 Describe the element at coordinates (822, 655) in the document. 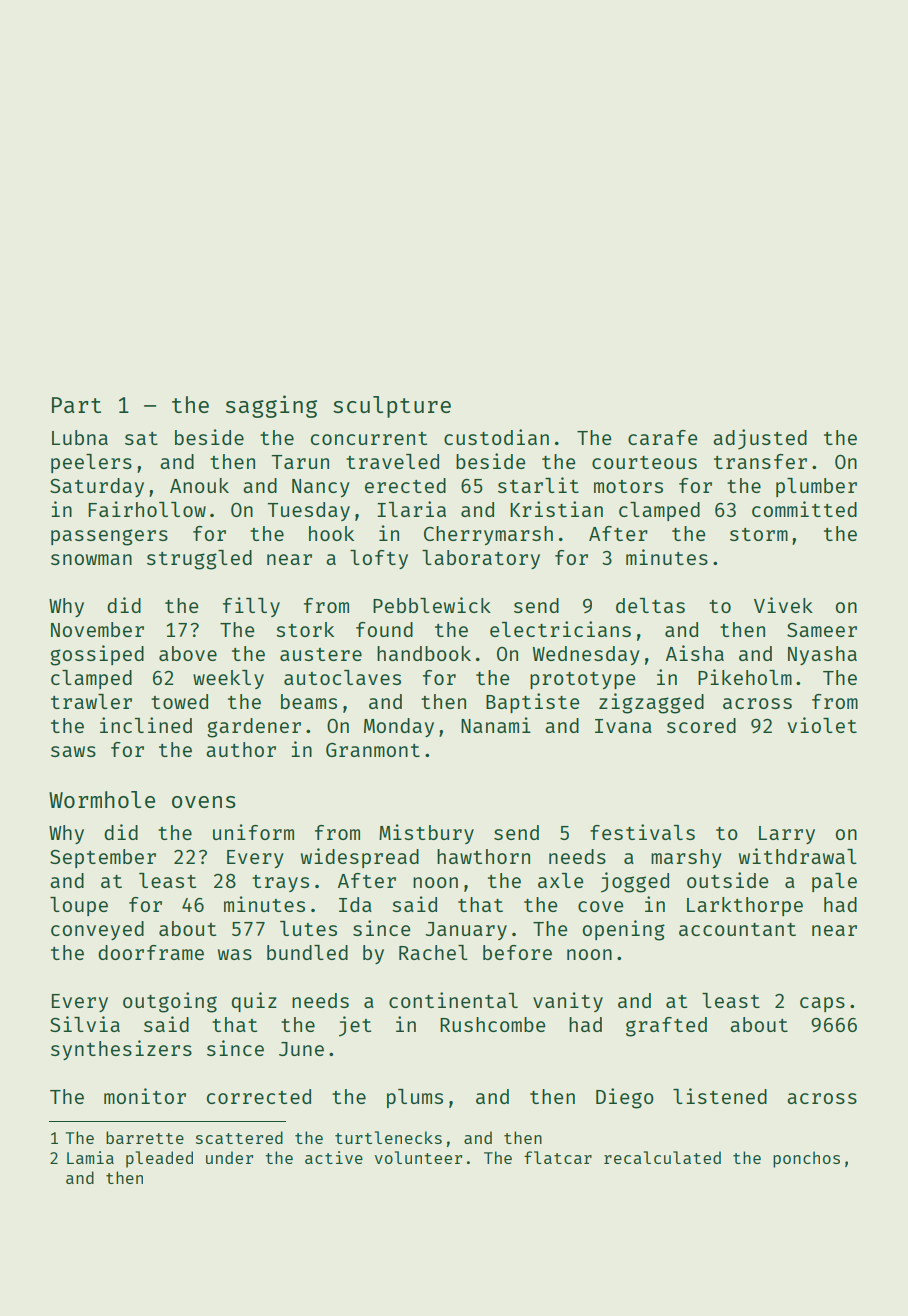

I see `Nyasha` at that location.
